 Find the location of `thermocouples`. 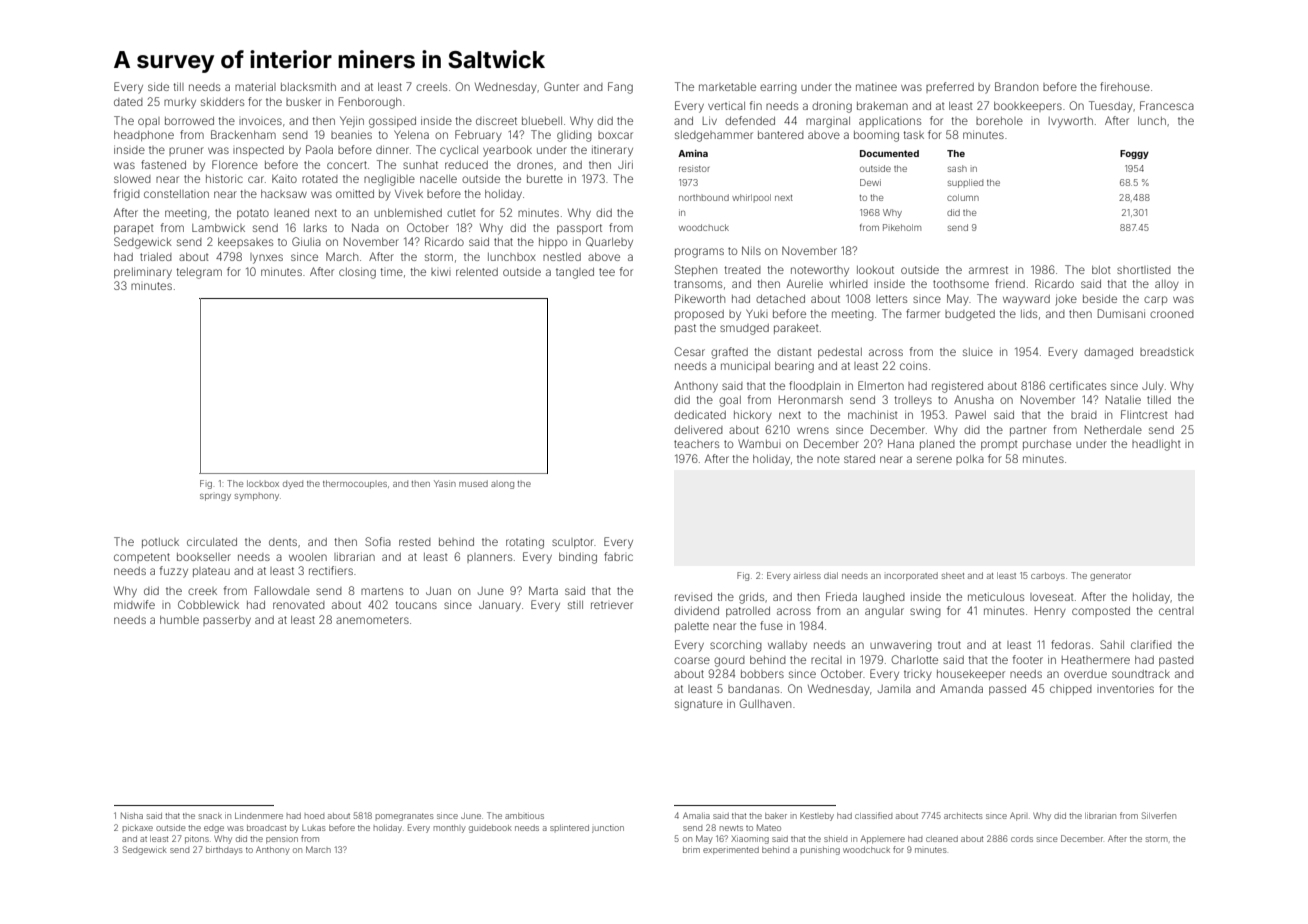

thermocouples is located at coordinates (355, 484).
